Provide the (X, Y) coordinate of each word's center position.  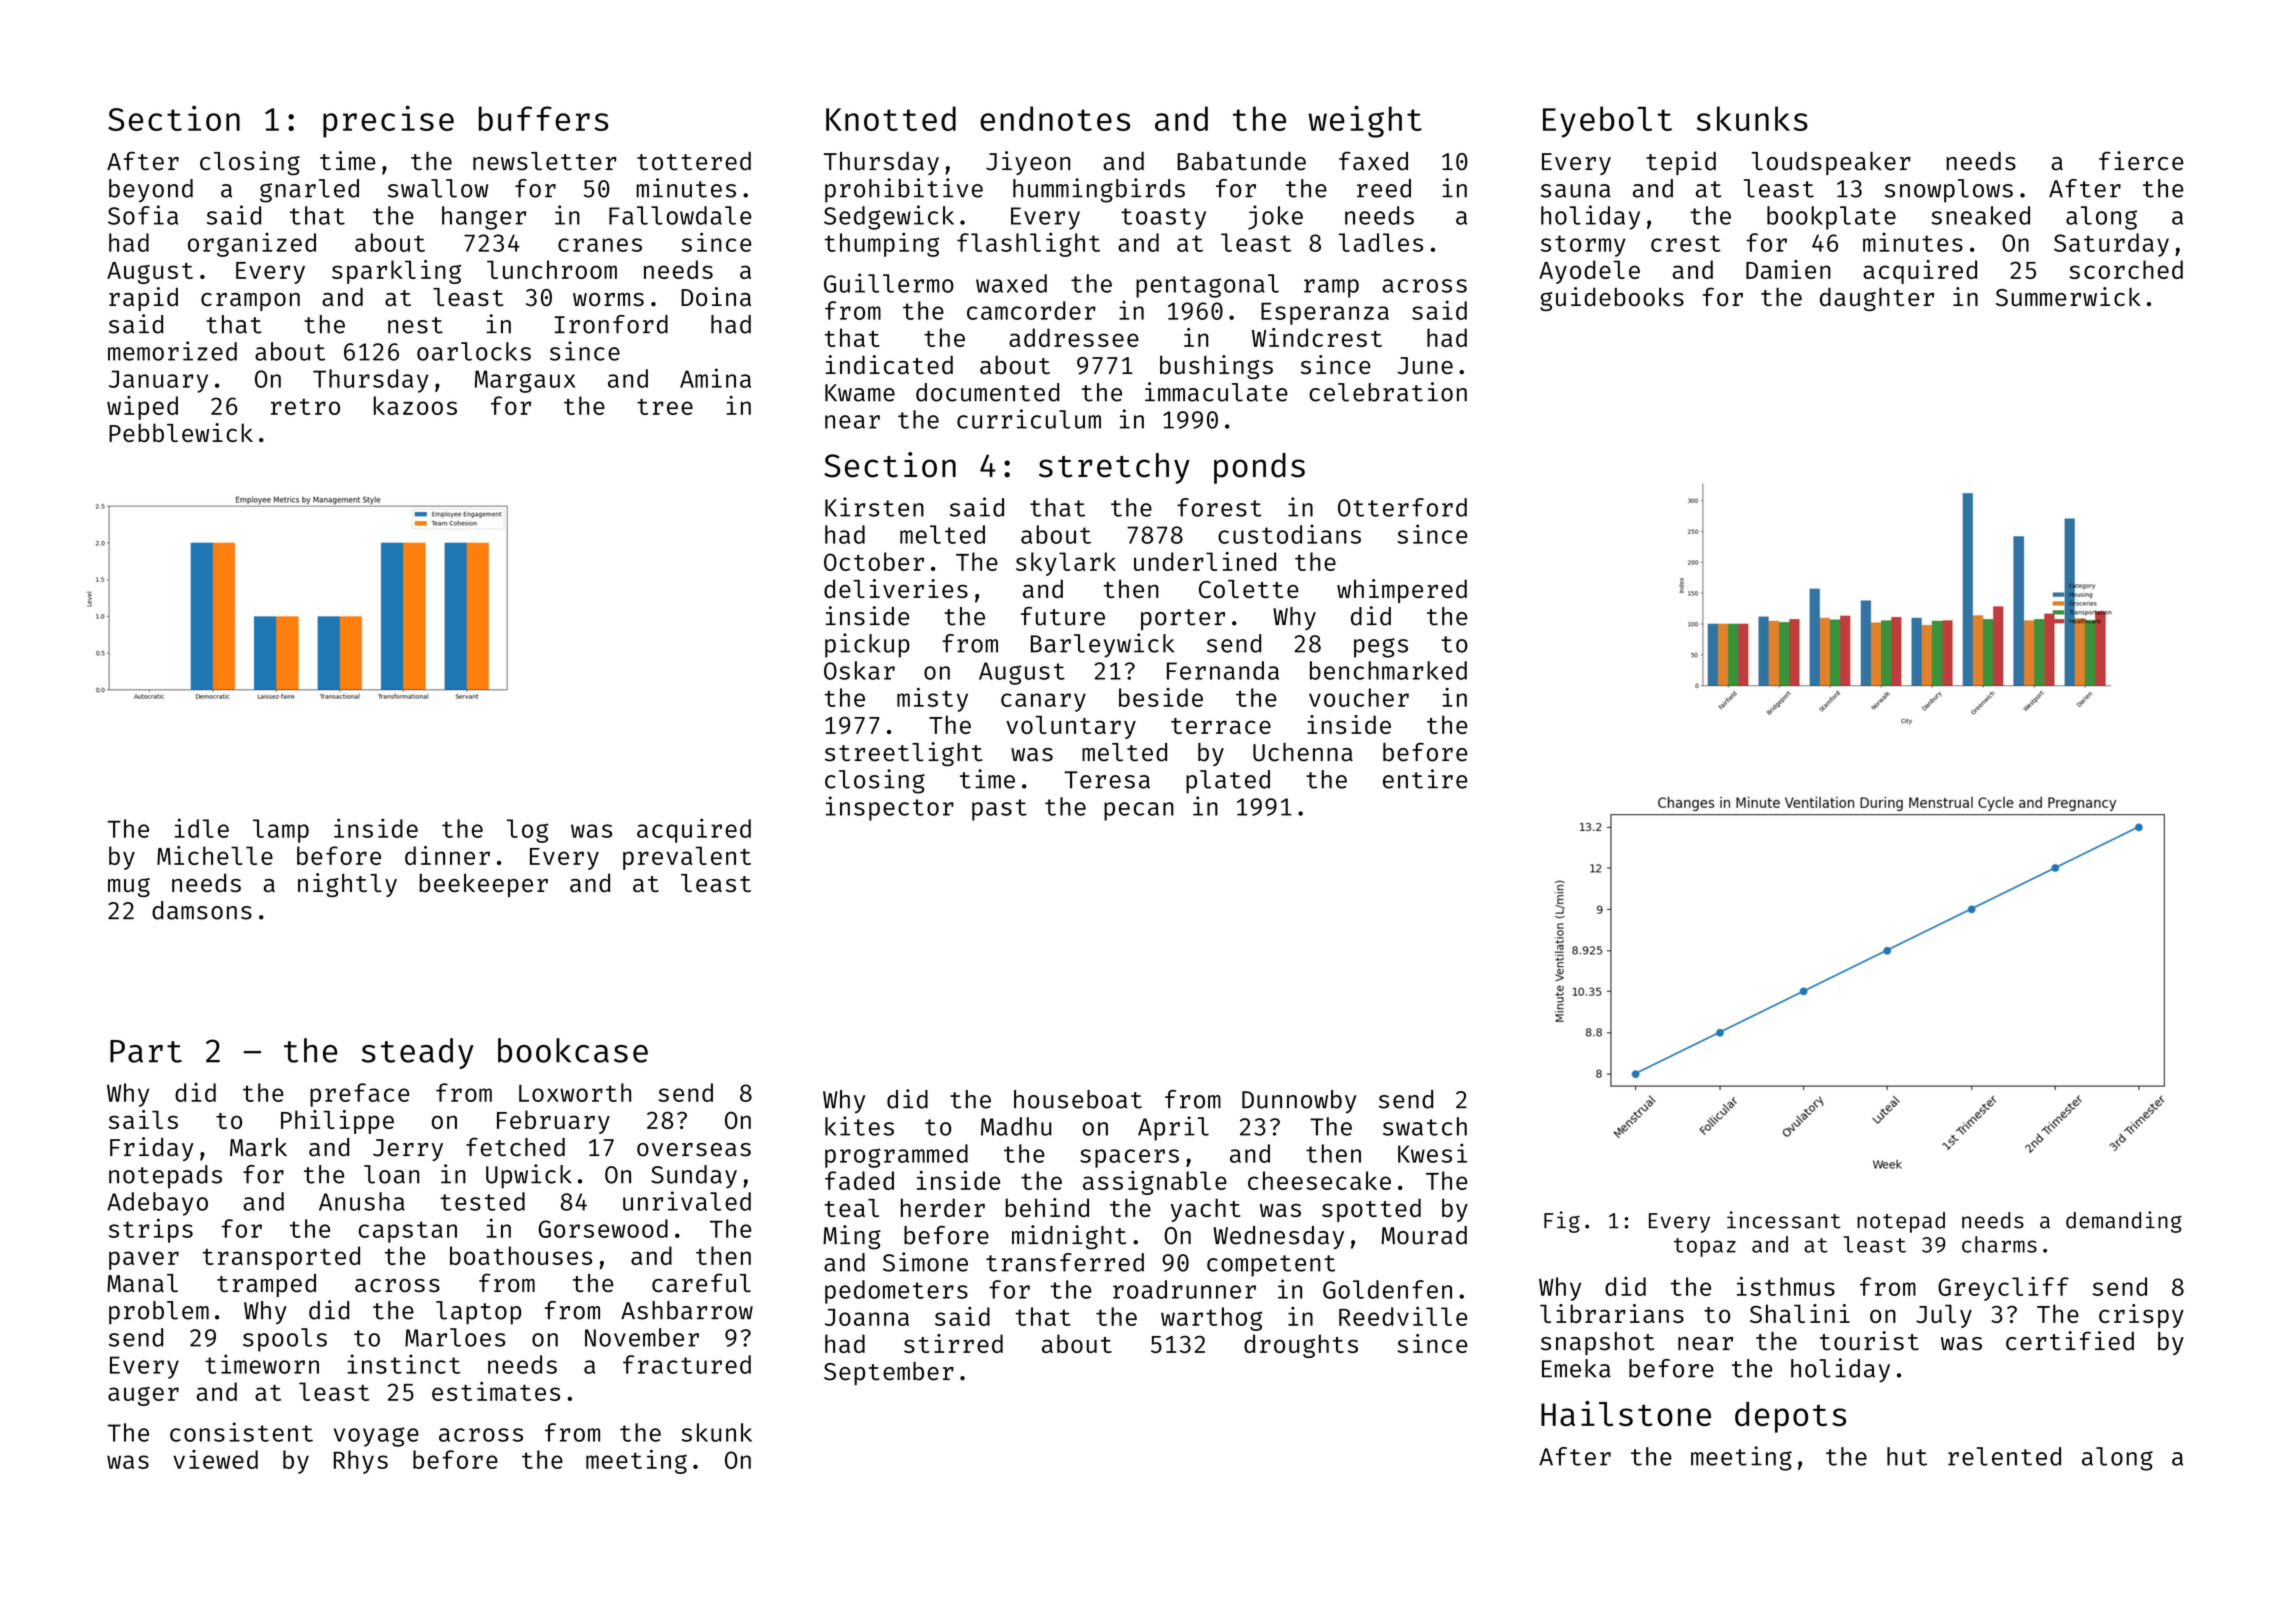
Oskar (859, 670)
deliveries (896, 588)
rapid (143, 299)
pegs (1381, 648)
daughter (1877, 299)
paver (144, 1260)
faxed (1373, 161)
